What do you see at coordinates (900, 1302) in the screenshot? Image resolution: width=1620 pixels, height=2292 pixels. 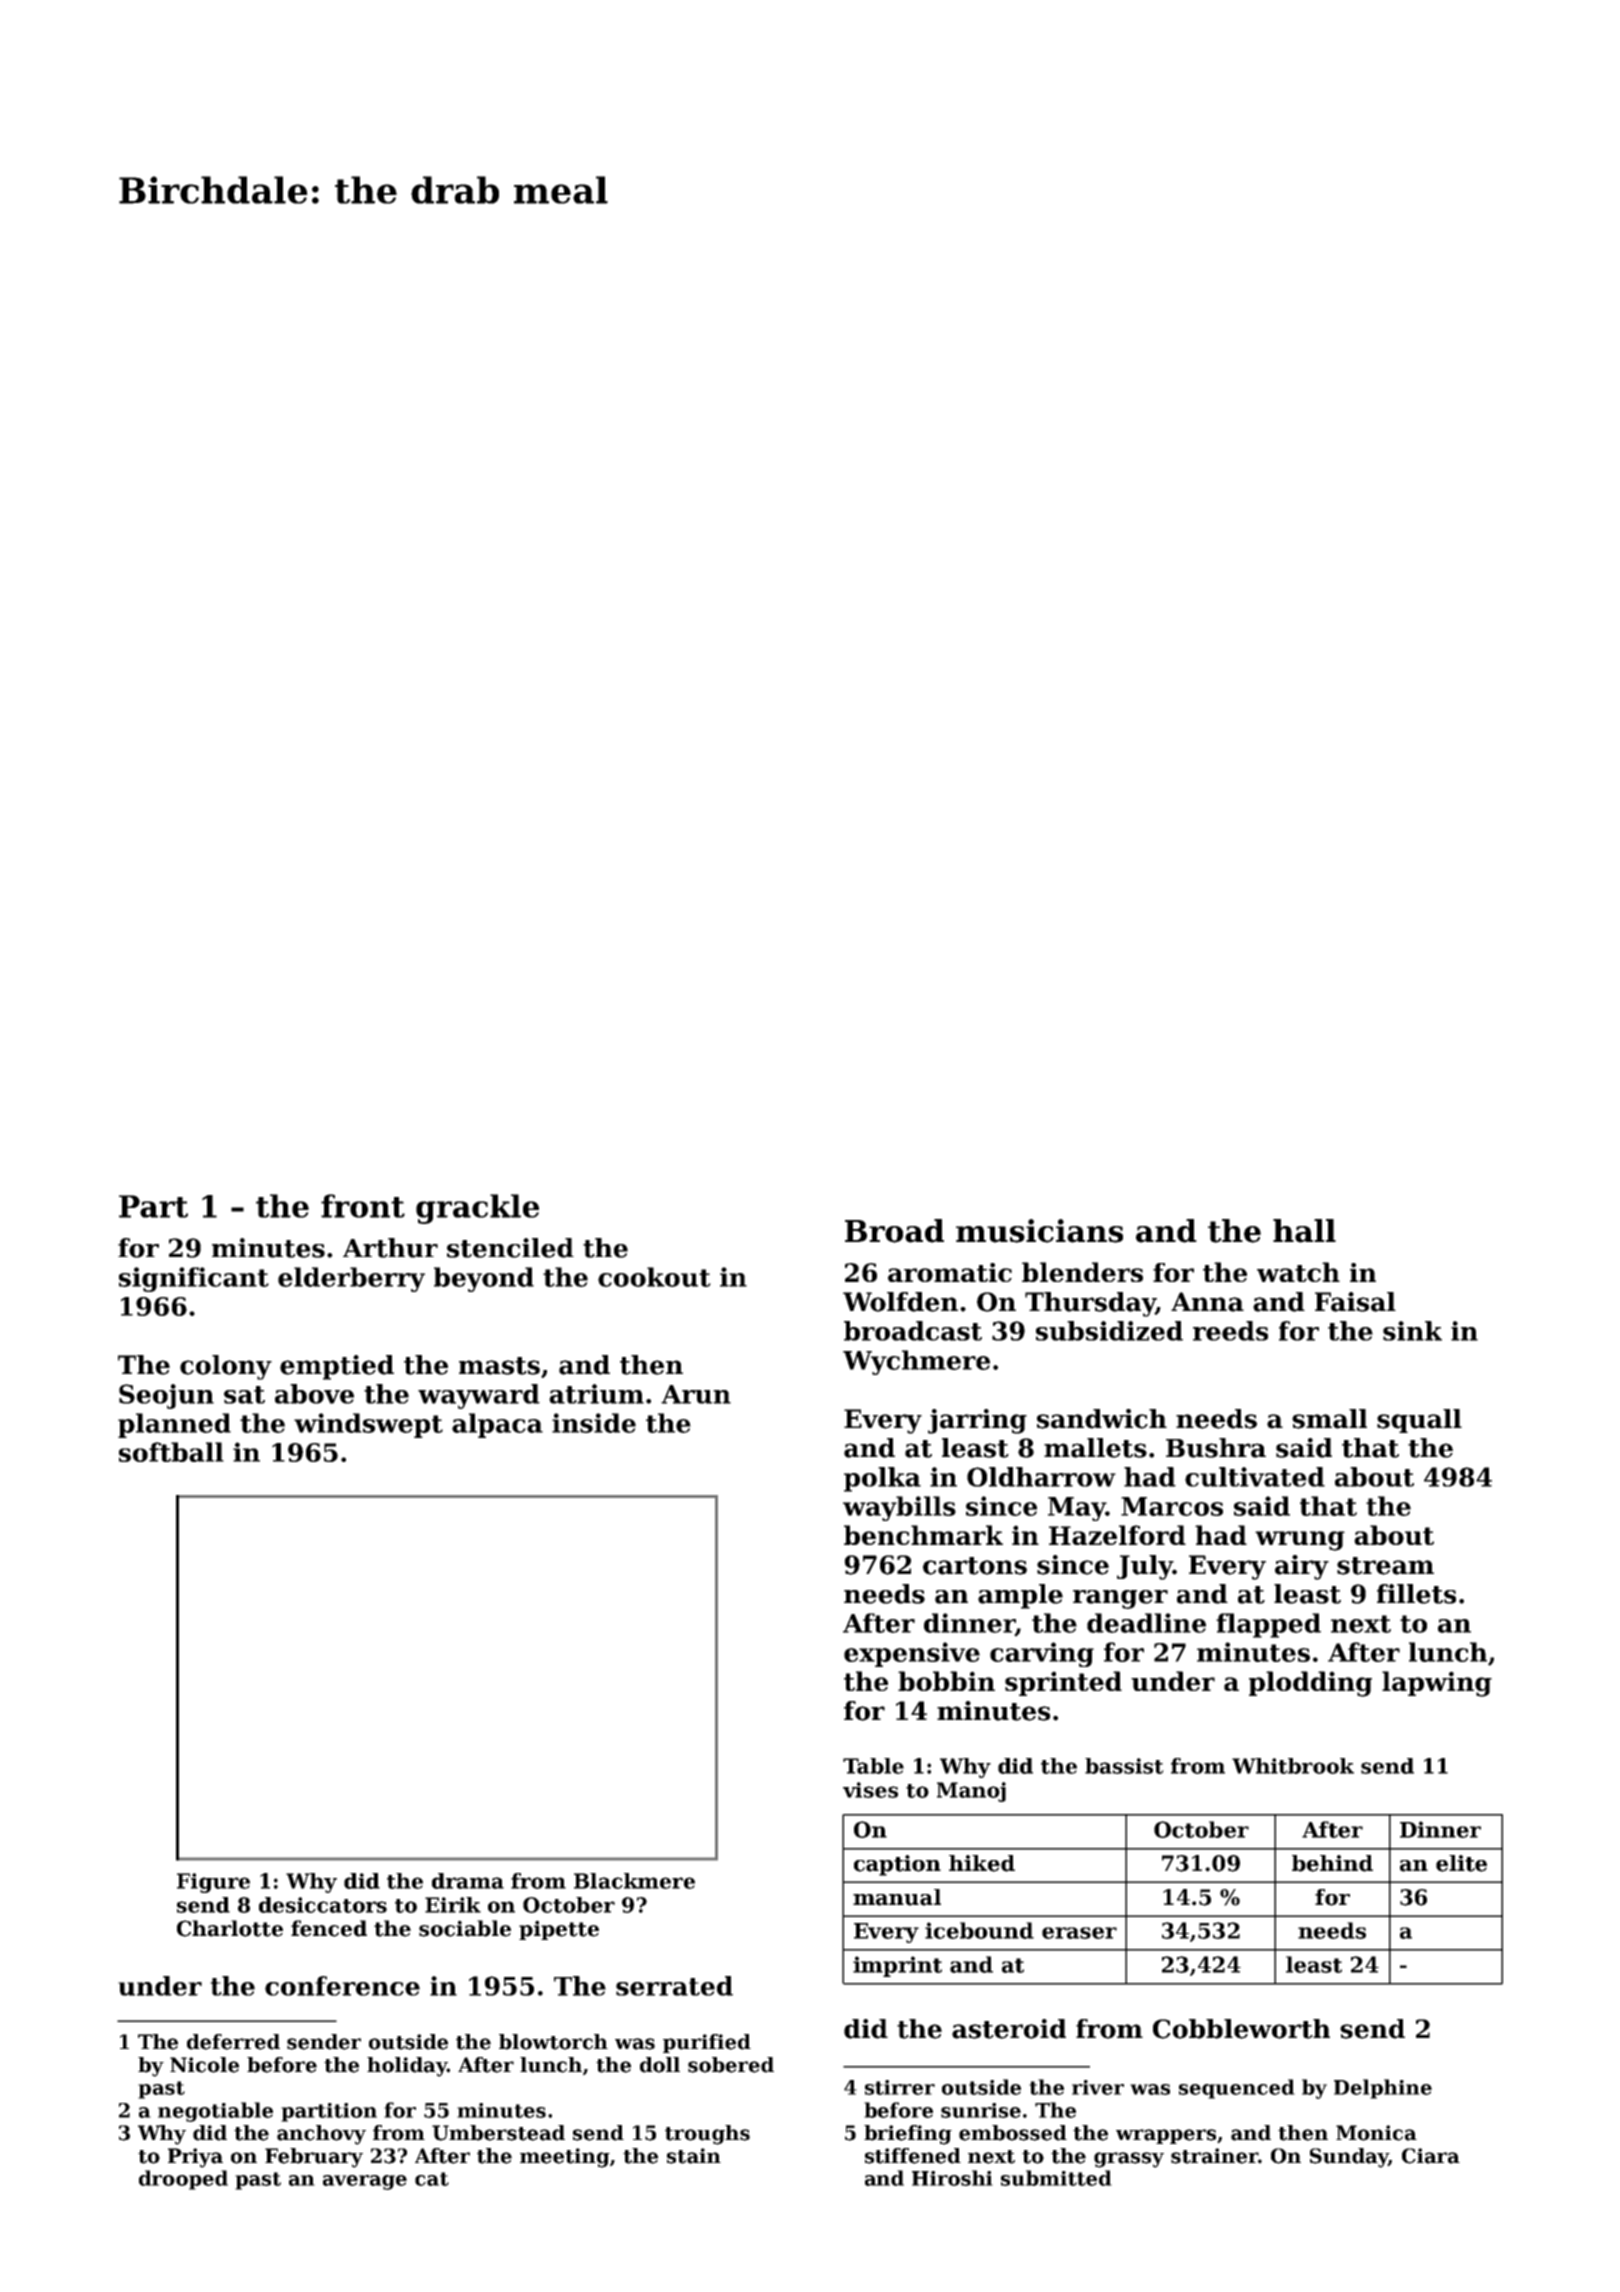 I see `Wolfden` at bounding box center [900, 1302].
